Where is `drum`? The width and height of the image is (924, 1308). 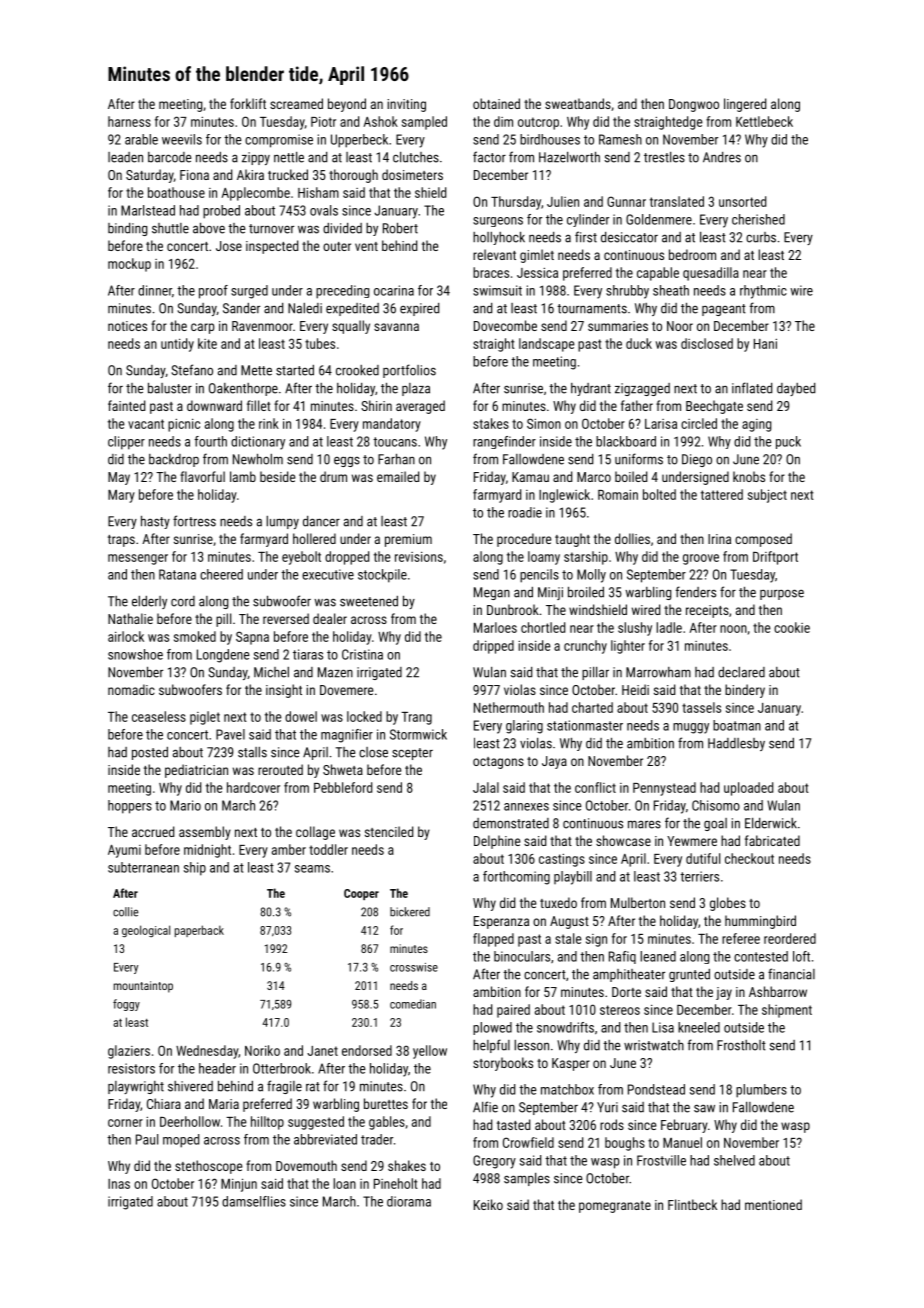
drum is located at coordinates (333, 476).
